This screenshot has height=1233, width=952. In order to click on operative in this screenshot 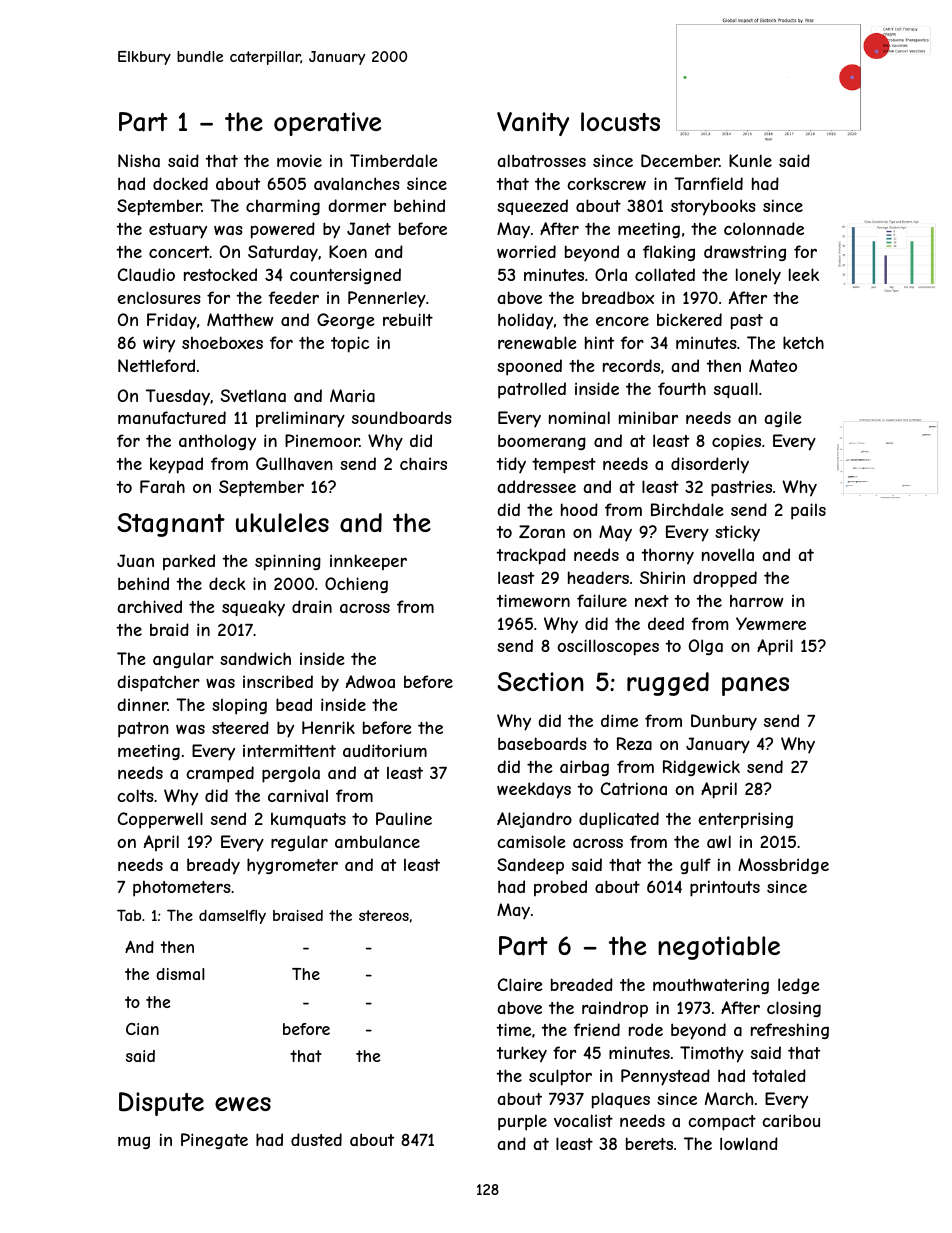, I will do `click(327, 124)`.
